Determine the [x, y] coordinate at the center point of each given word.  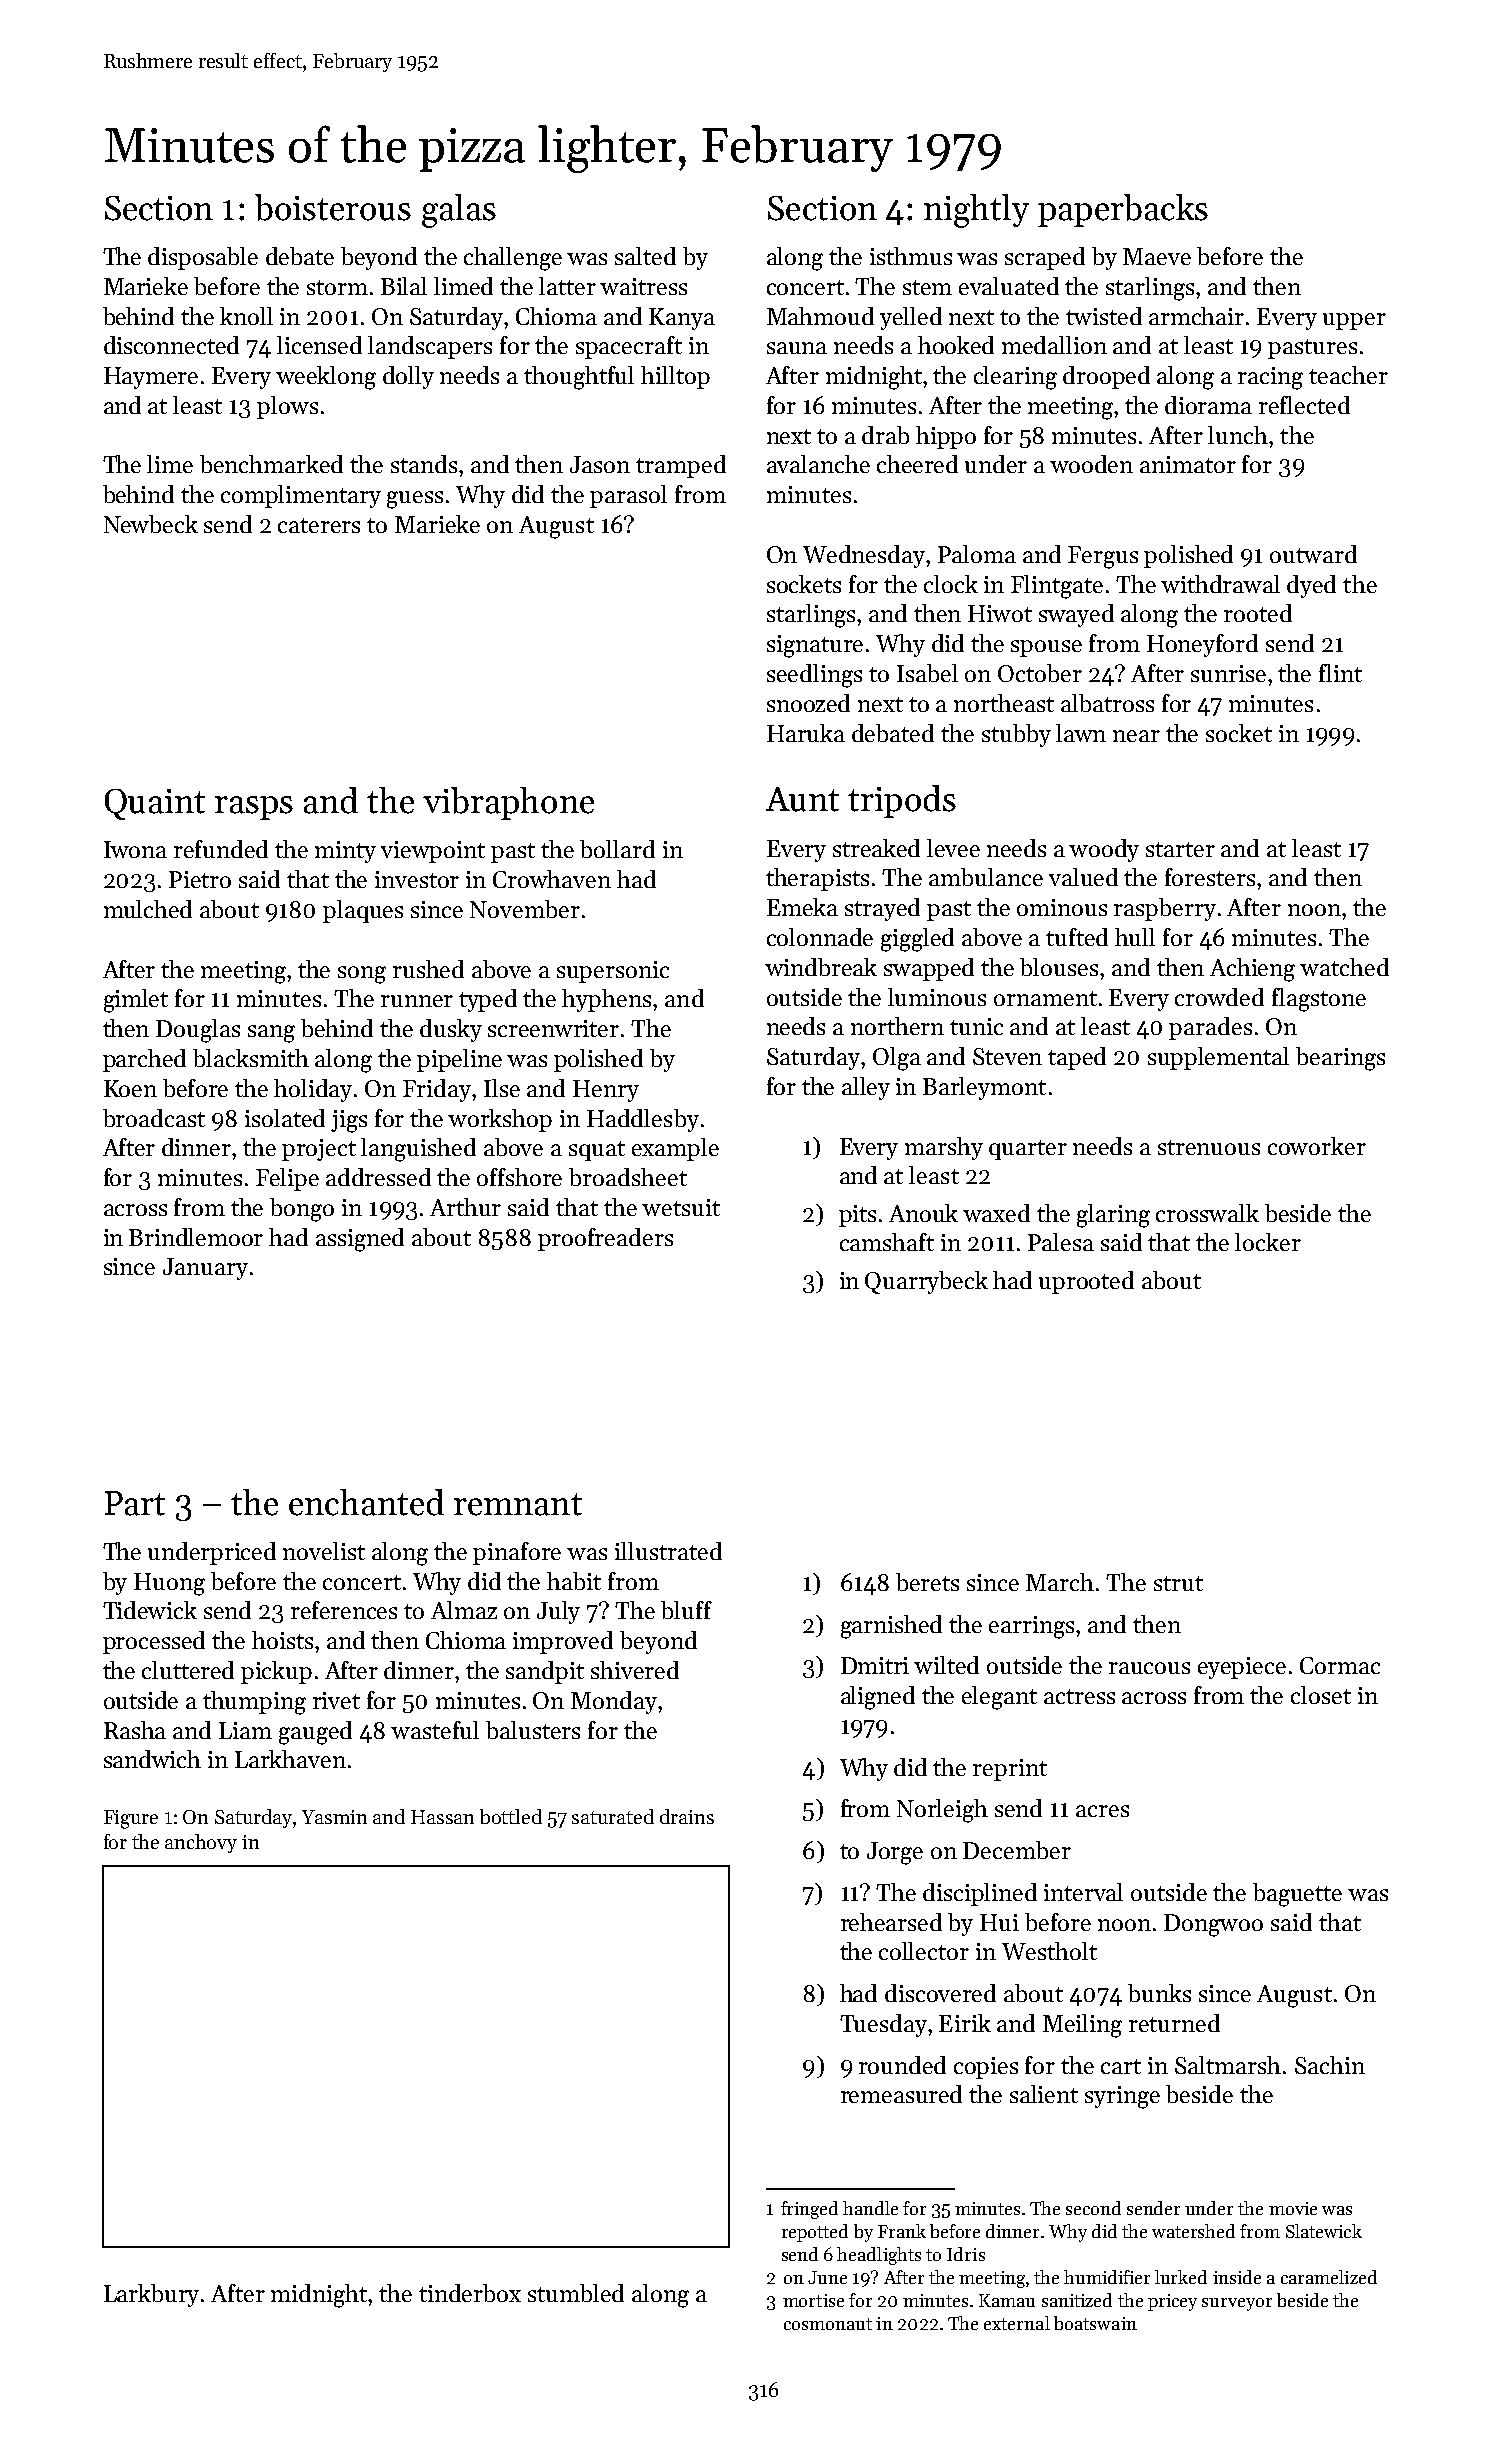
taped [1077, 1058]
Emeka [802, 907]
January [205, 1269]
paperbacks [1123, 210]
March [1060, 1582]
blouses [1059, 967]
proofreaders [605, 1239]
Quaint [155, 804]
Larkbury [151, 2295]
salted [645, 256]
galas [459, 211]
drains [687, 1816]
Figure [131, 1819]
